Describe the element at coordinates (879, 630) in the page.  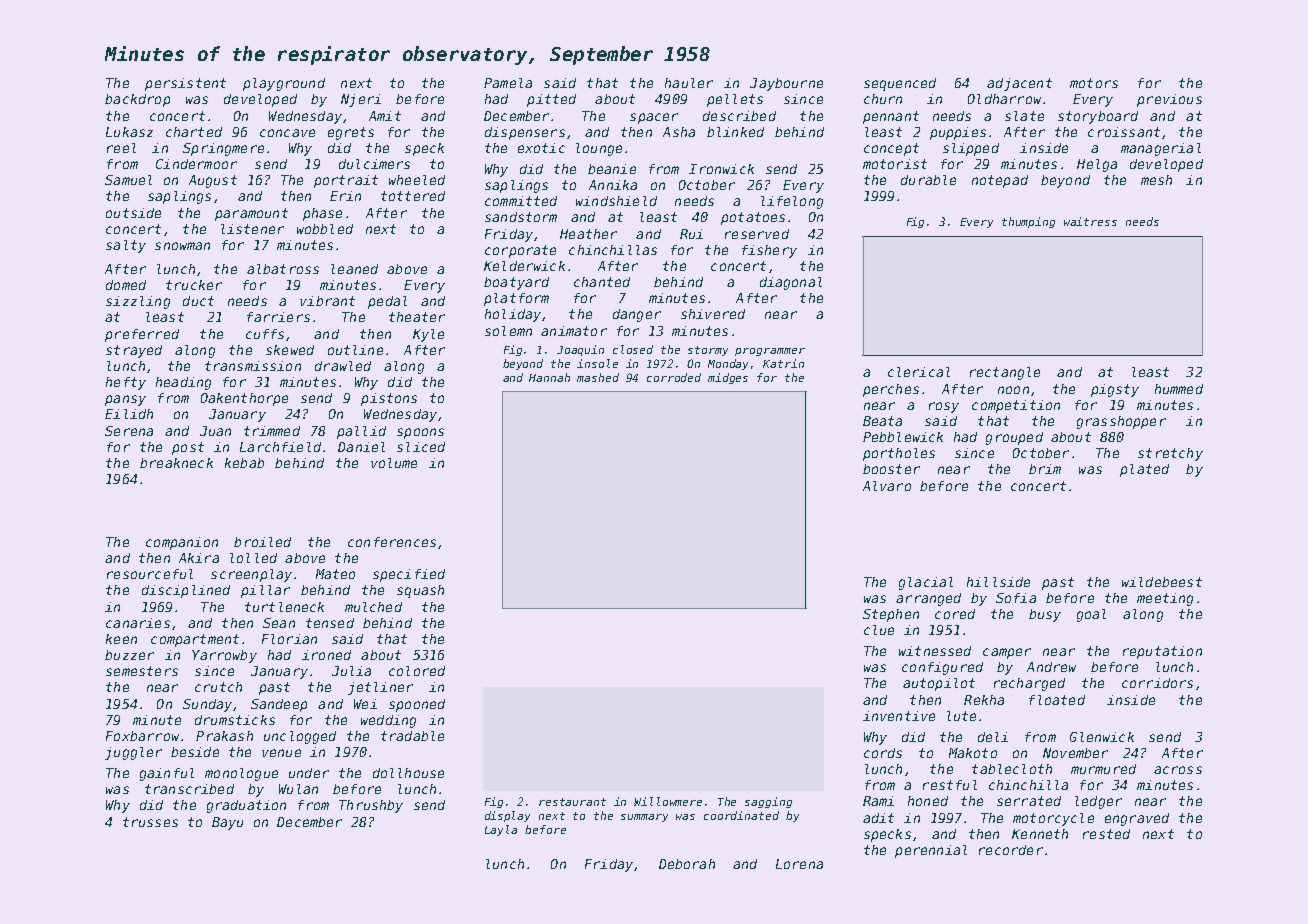
I see `clue` at that location.
